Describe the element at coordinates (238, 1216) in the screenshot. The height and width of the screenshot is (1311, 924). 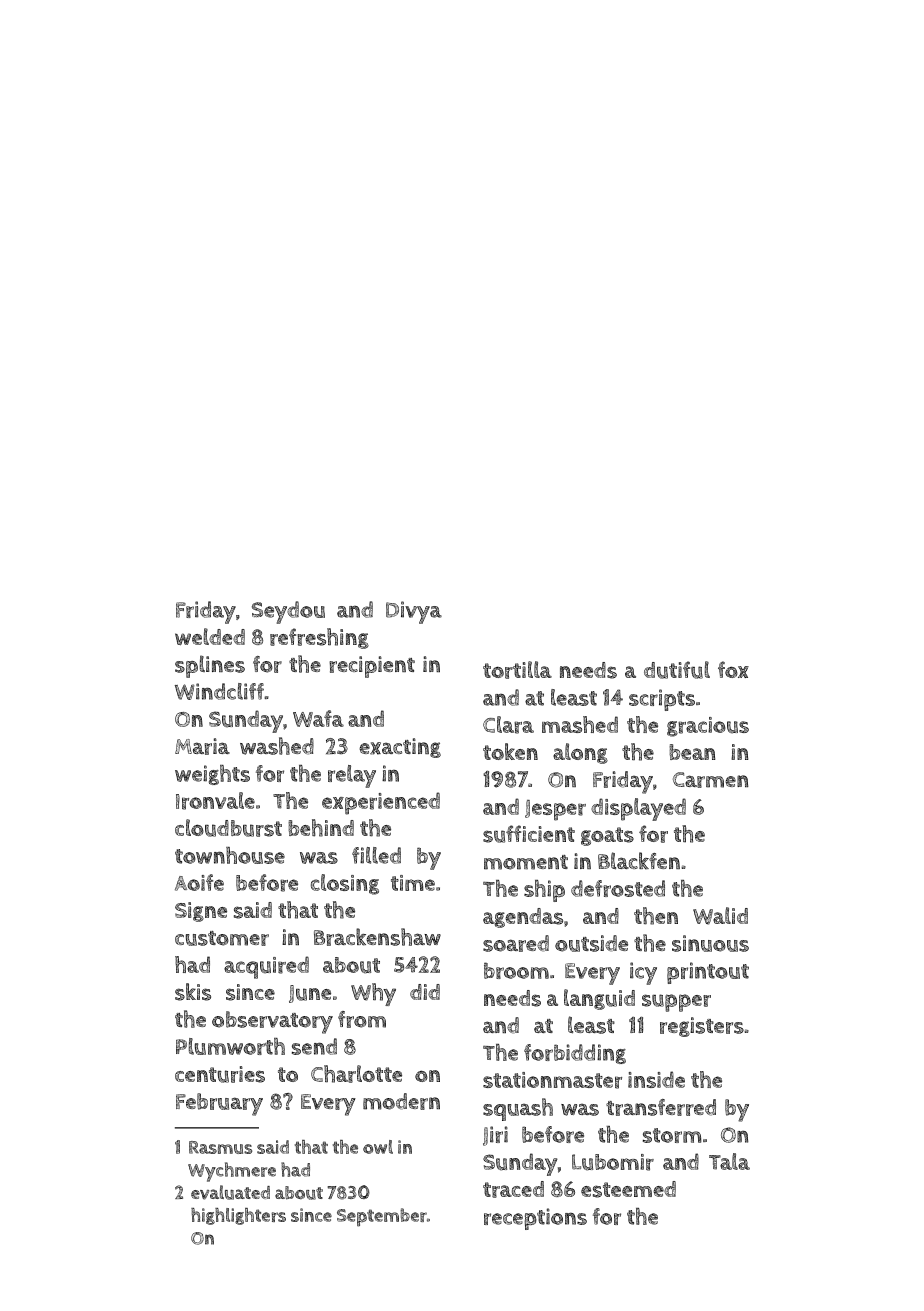
I see `highlighters` at that location.
